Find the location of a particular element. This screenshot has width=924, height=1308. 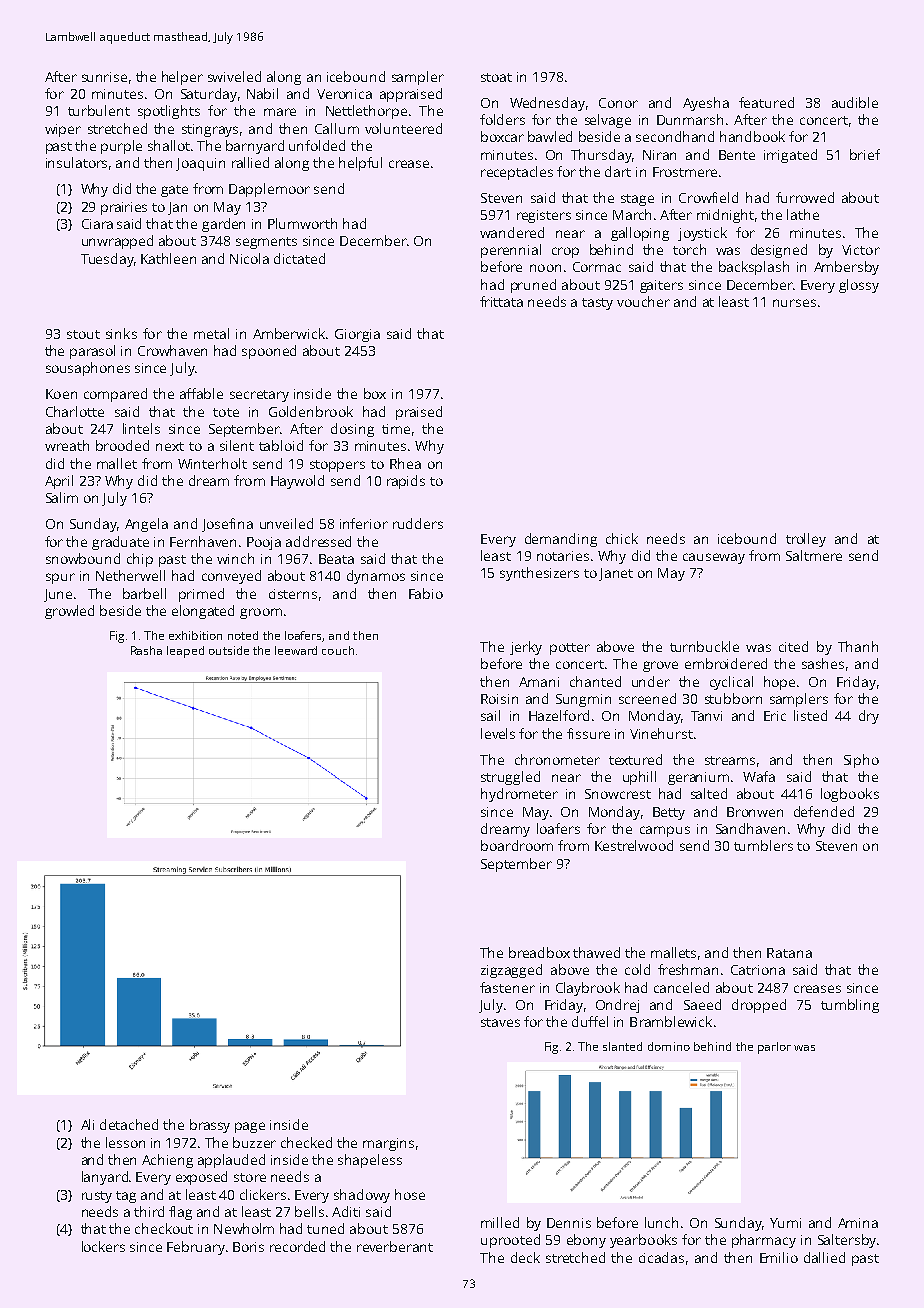

Eric is located at coordinates (775, 716).
